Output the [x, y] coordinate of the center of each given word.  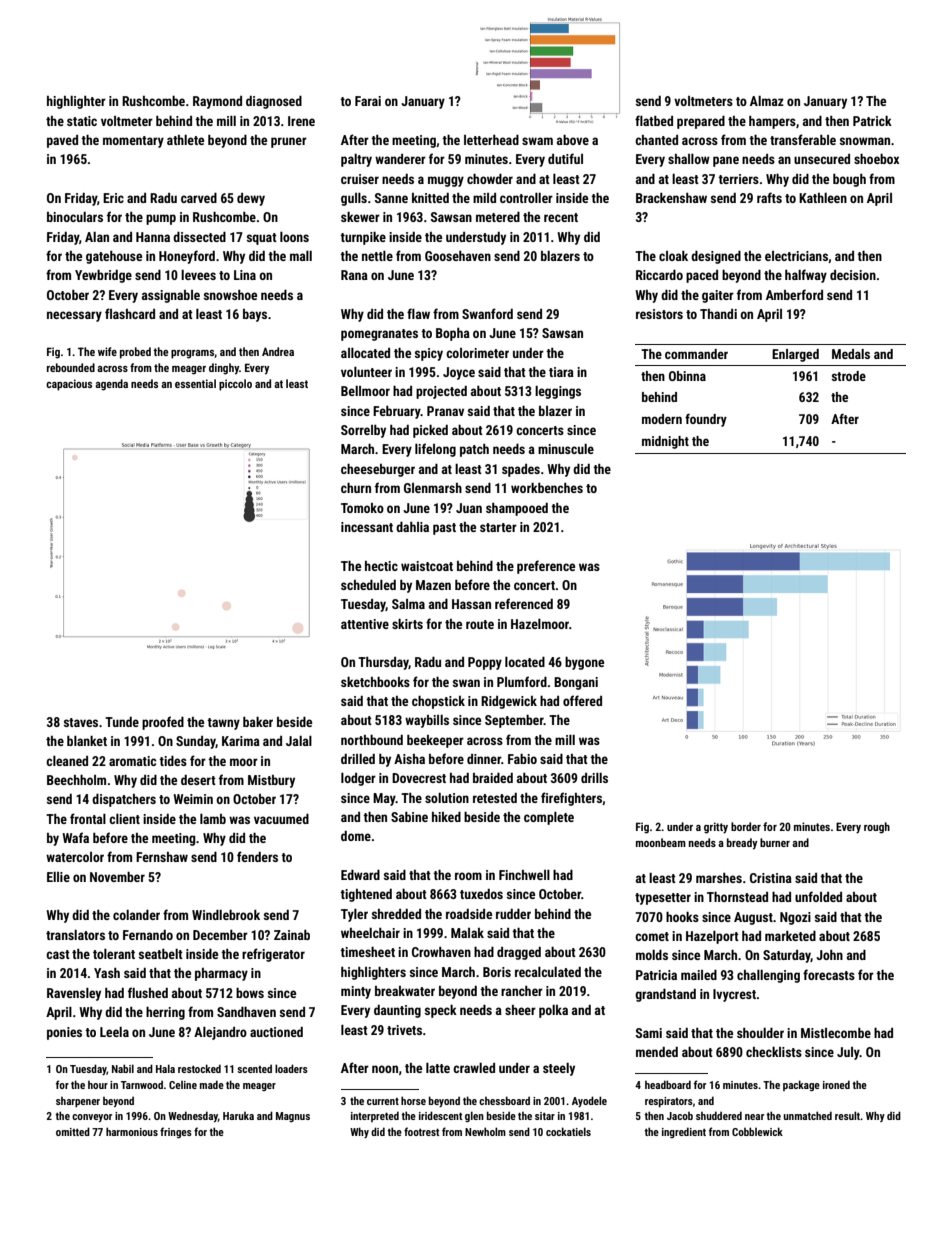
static [82, 121]
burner [775, 842]
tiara [561, 372]
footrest [421, 1131]
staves [81, 722]
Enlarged [795, 355]
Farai [368, 101]
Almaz [767, 101]
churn [356, 488]
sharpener [78, 1102]
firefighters [572, 799]
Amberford [794, 294]
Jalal [299, 741]
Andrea [278, 351]
